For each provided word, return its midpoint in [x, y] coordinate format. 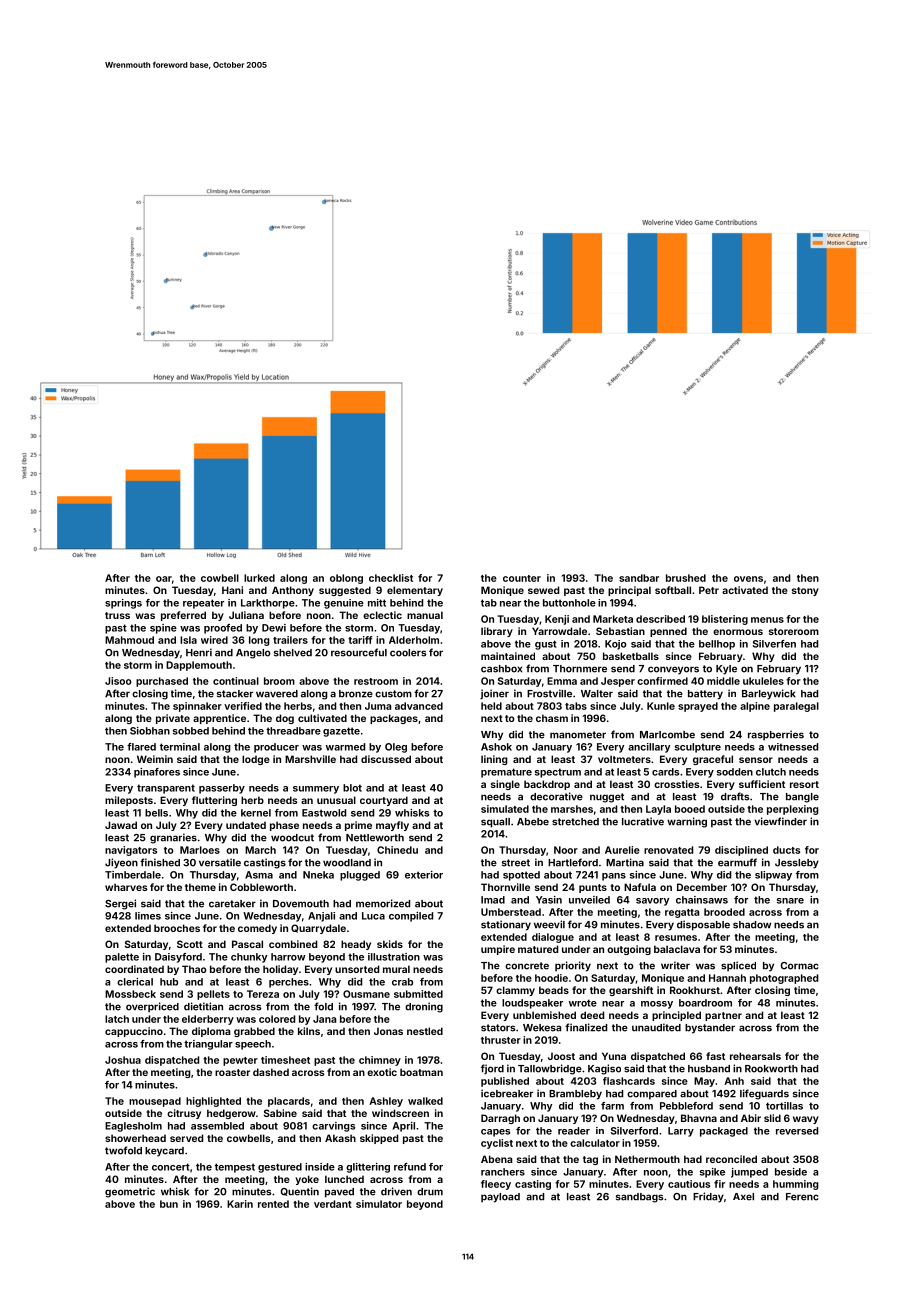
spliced [738, 966]
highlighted [213, 1102]
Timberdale [133, 875]
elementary [415, 591]
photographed [784, 979]
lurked [259, 578]
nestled [425, 1031]
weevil [549, 924]
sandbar [639, 578]
